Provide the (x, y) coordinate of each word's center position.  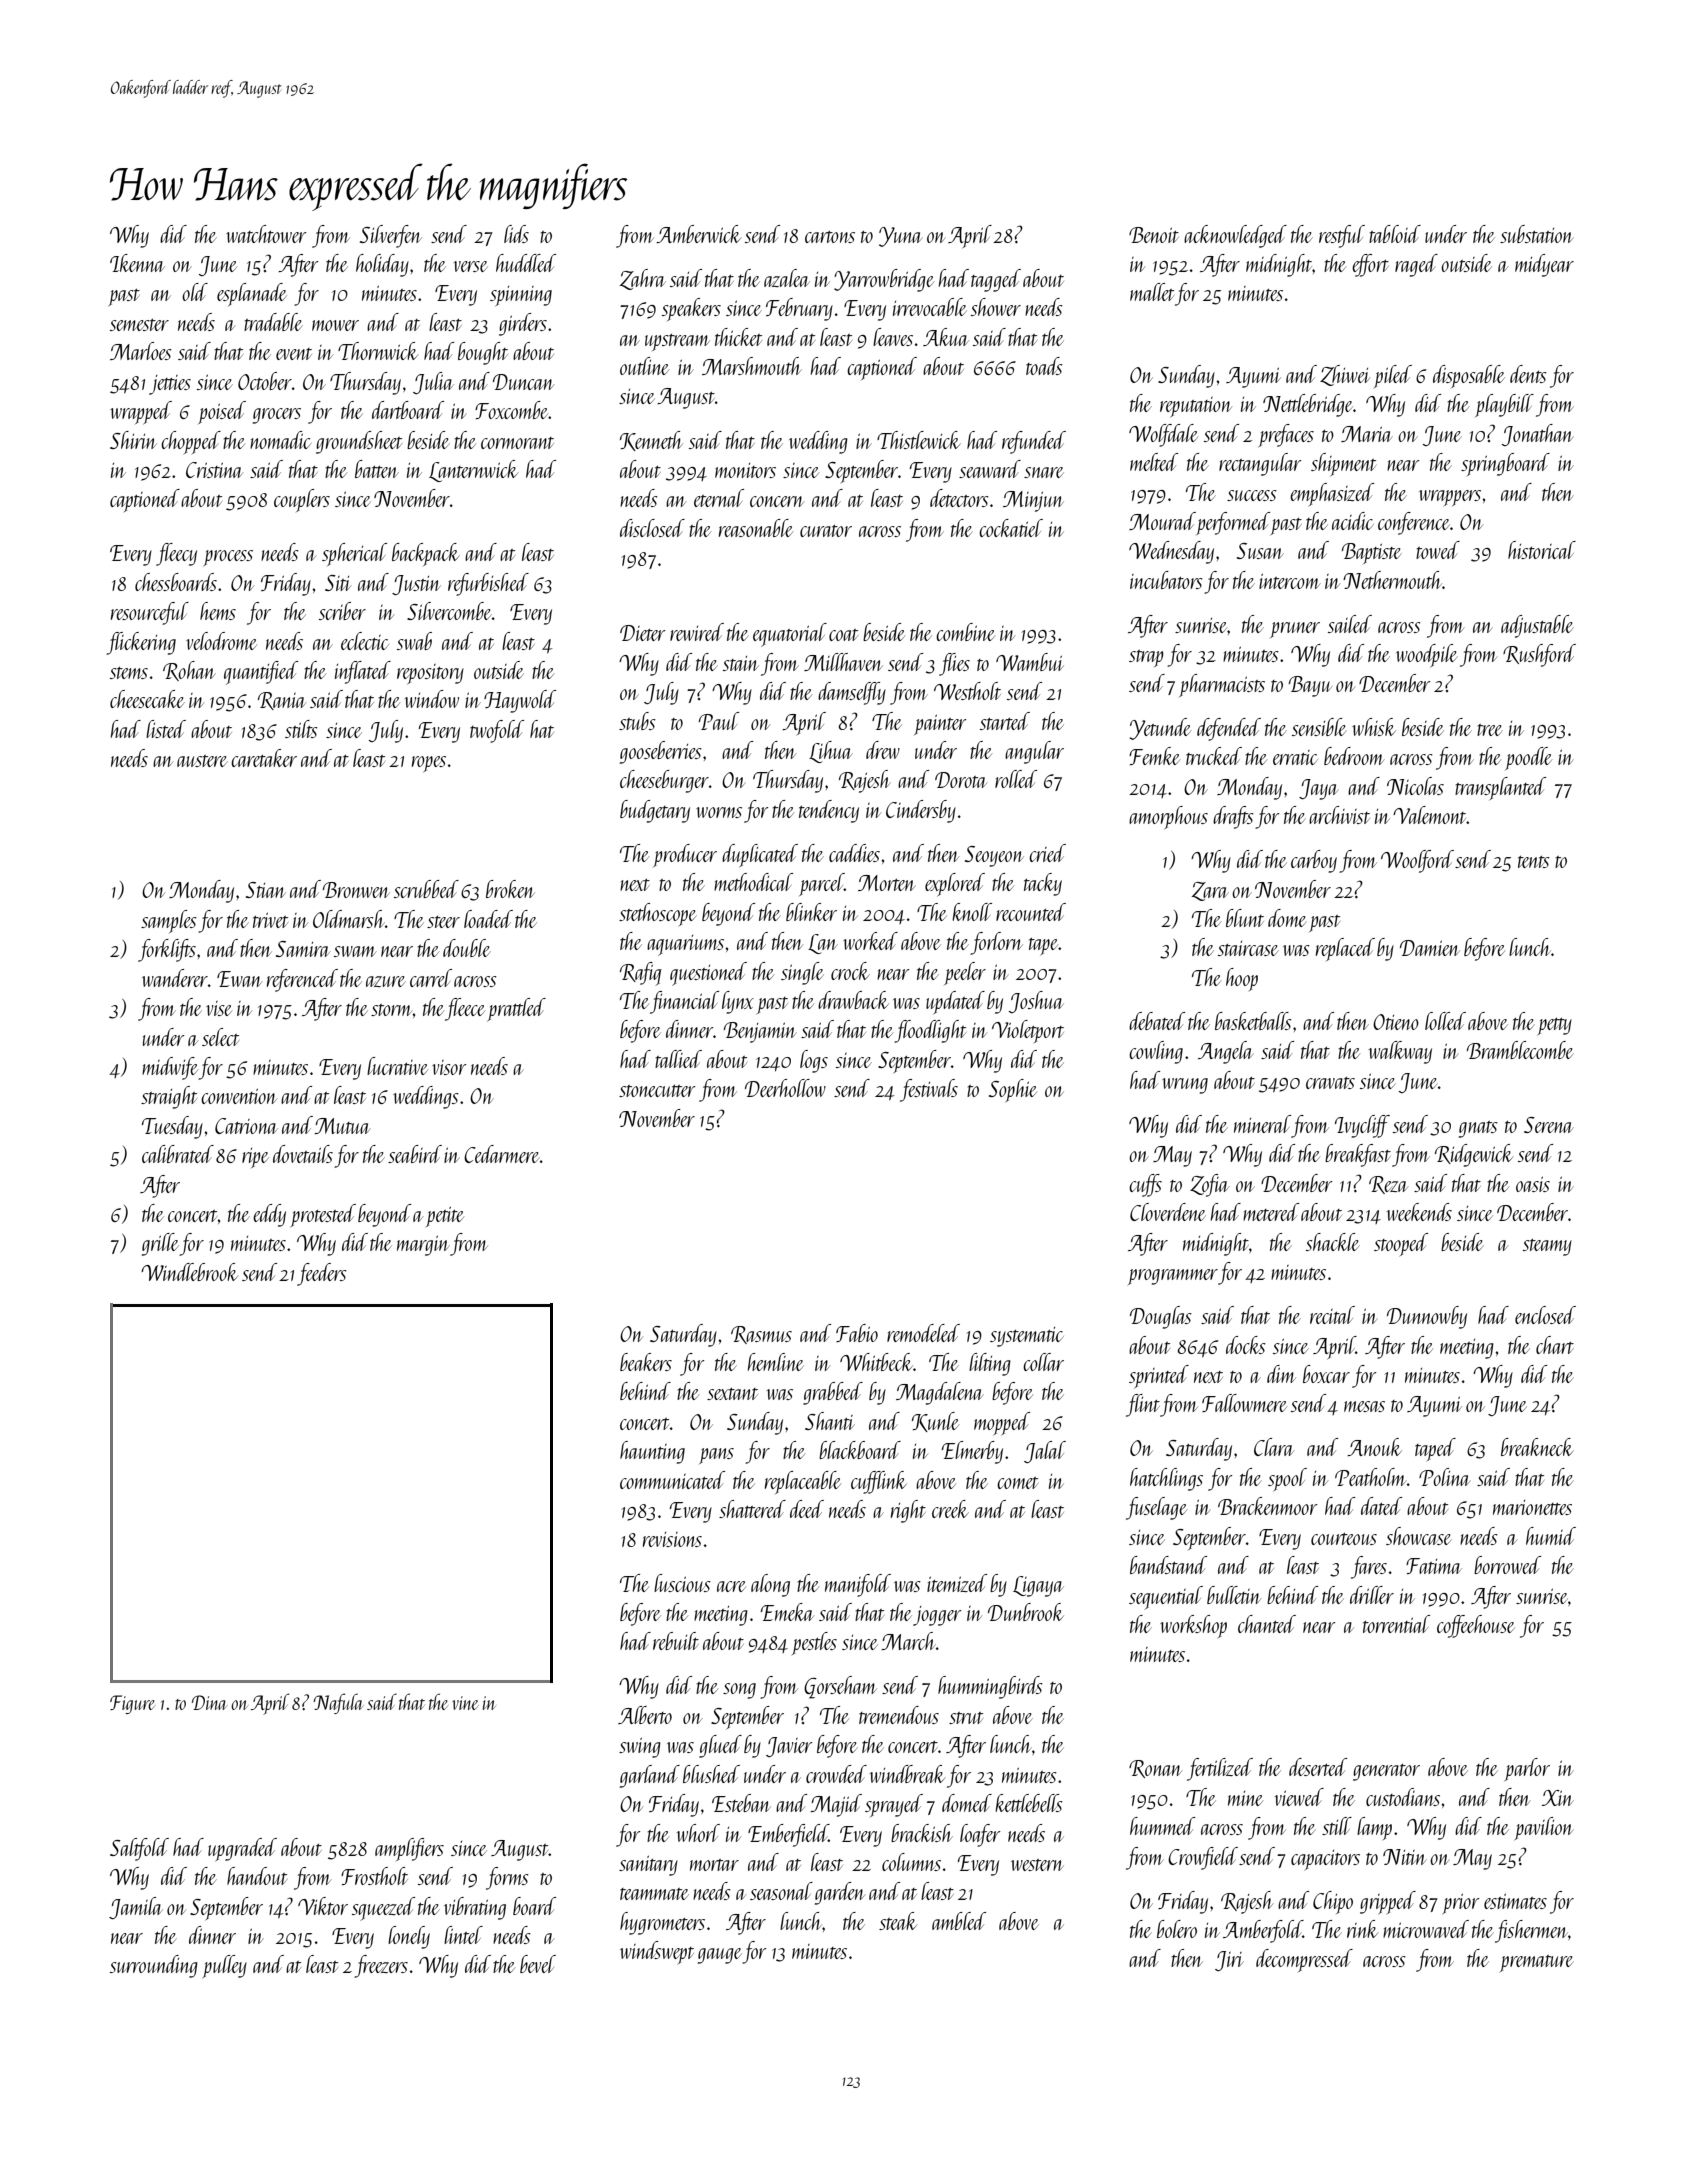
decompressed (1304, 1960)
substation (1537, 234)
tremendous (899, 1715)
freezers (381, 1966)
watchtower (266, 234)
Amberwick (699, 234)
